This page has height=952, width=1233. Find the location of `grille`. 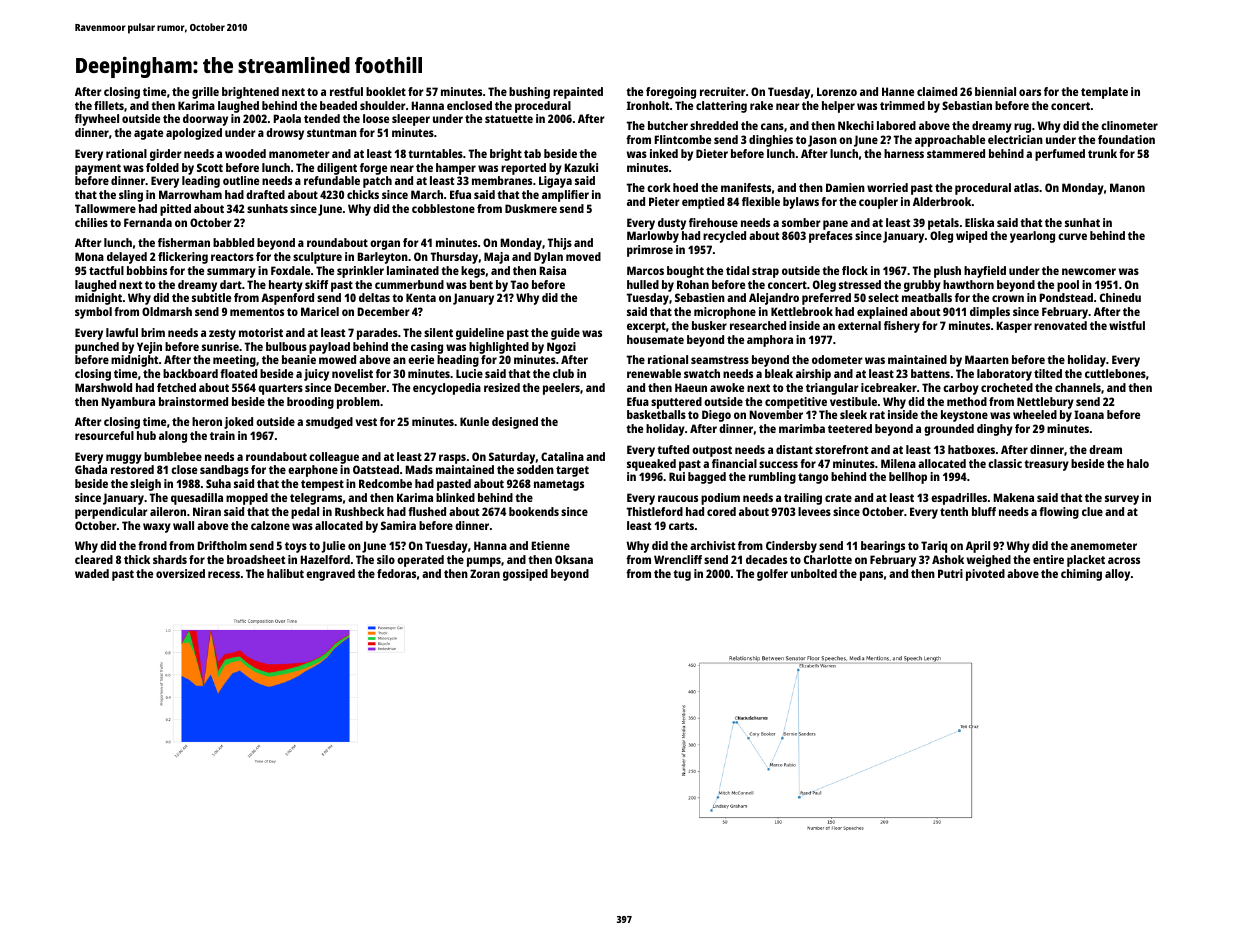

grille is located at coordinates (205, 93).
